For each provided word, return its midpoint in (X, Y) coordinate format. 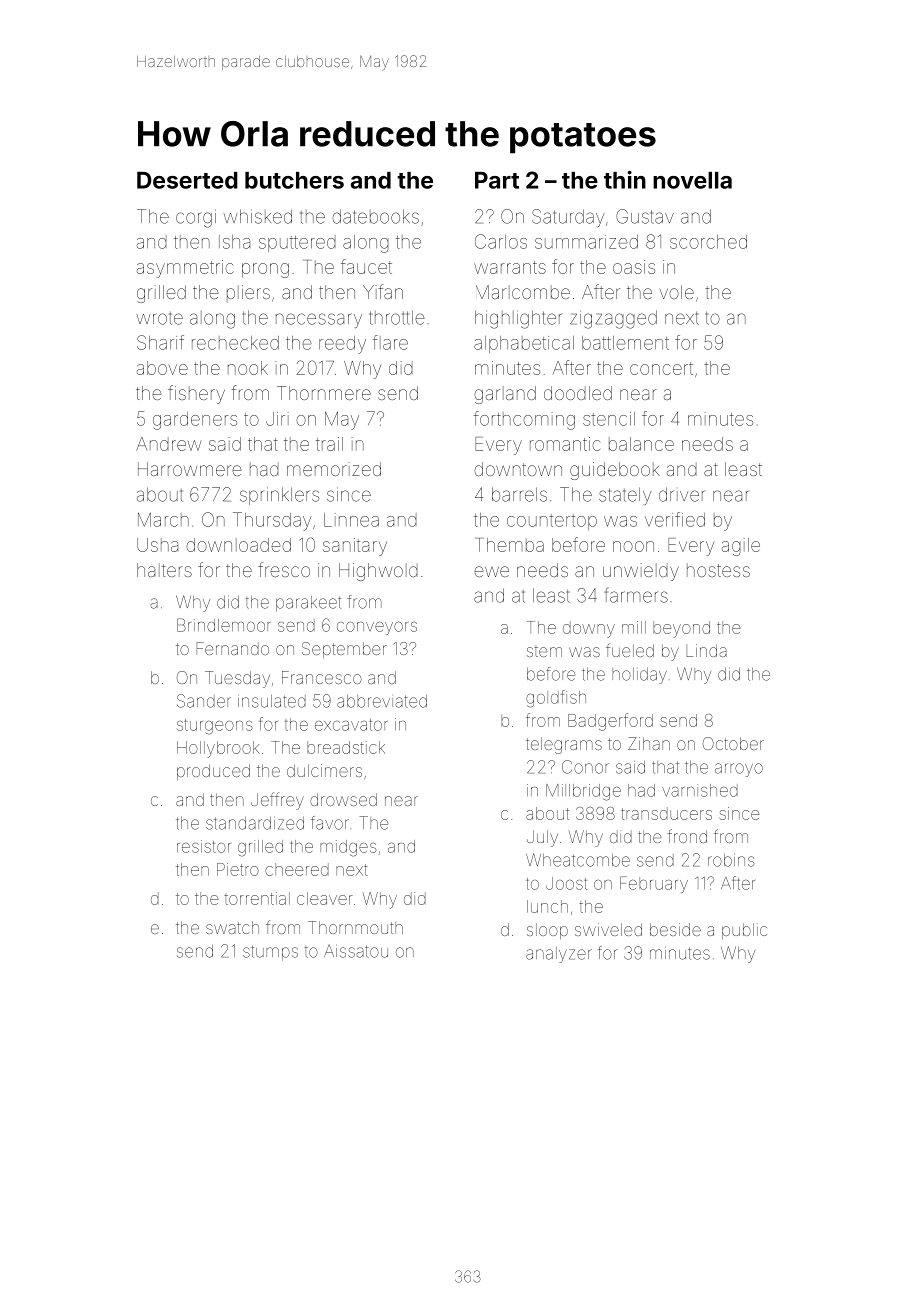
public (744, 931)
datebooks (375, 216)
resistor (204, 846)
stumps (270, 953)
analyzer (559, 955)
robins (731, 860)
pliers (248, 294)
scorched (708, 242)
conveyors (377, 628)
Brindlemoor (223, 625)
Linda (706, 650)
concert (661, 368)
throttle (397, 317)
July (542, 838)
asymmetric (185, 269)
